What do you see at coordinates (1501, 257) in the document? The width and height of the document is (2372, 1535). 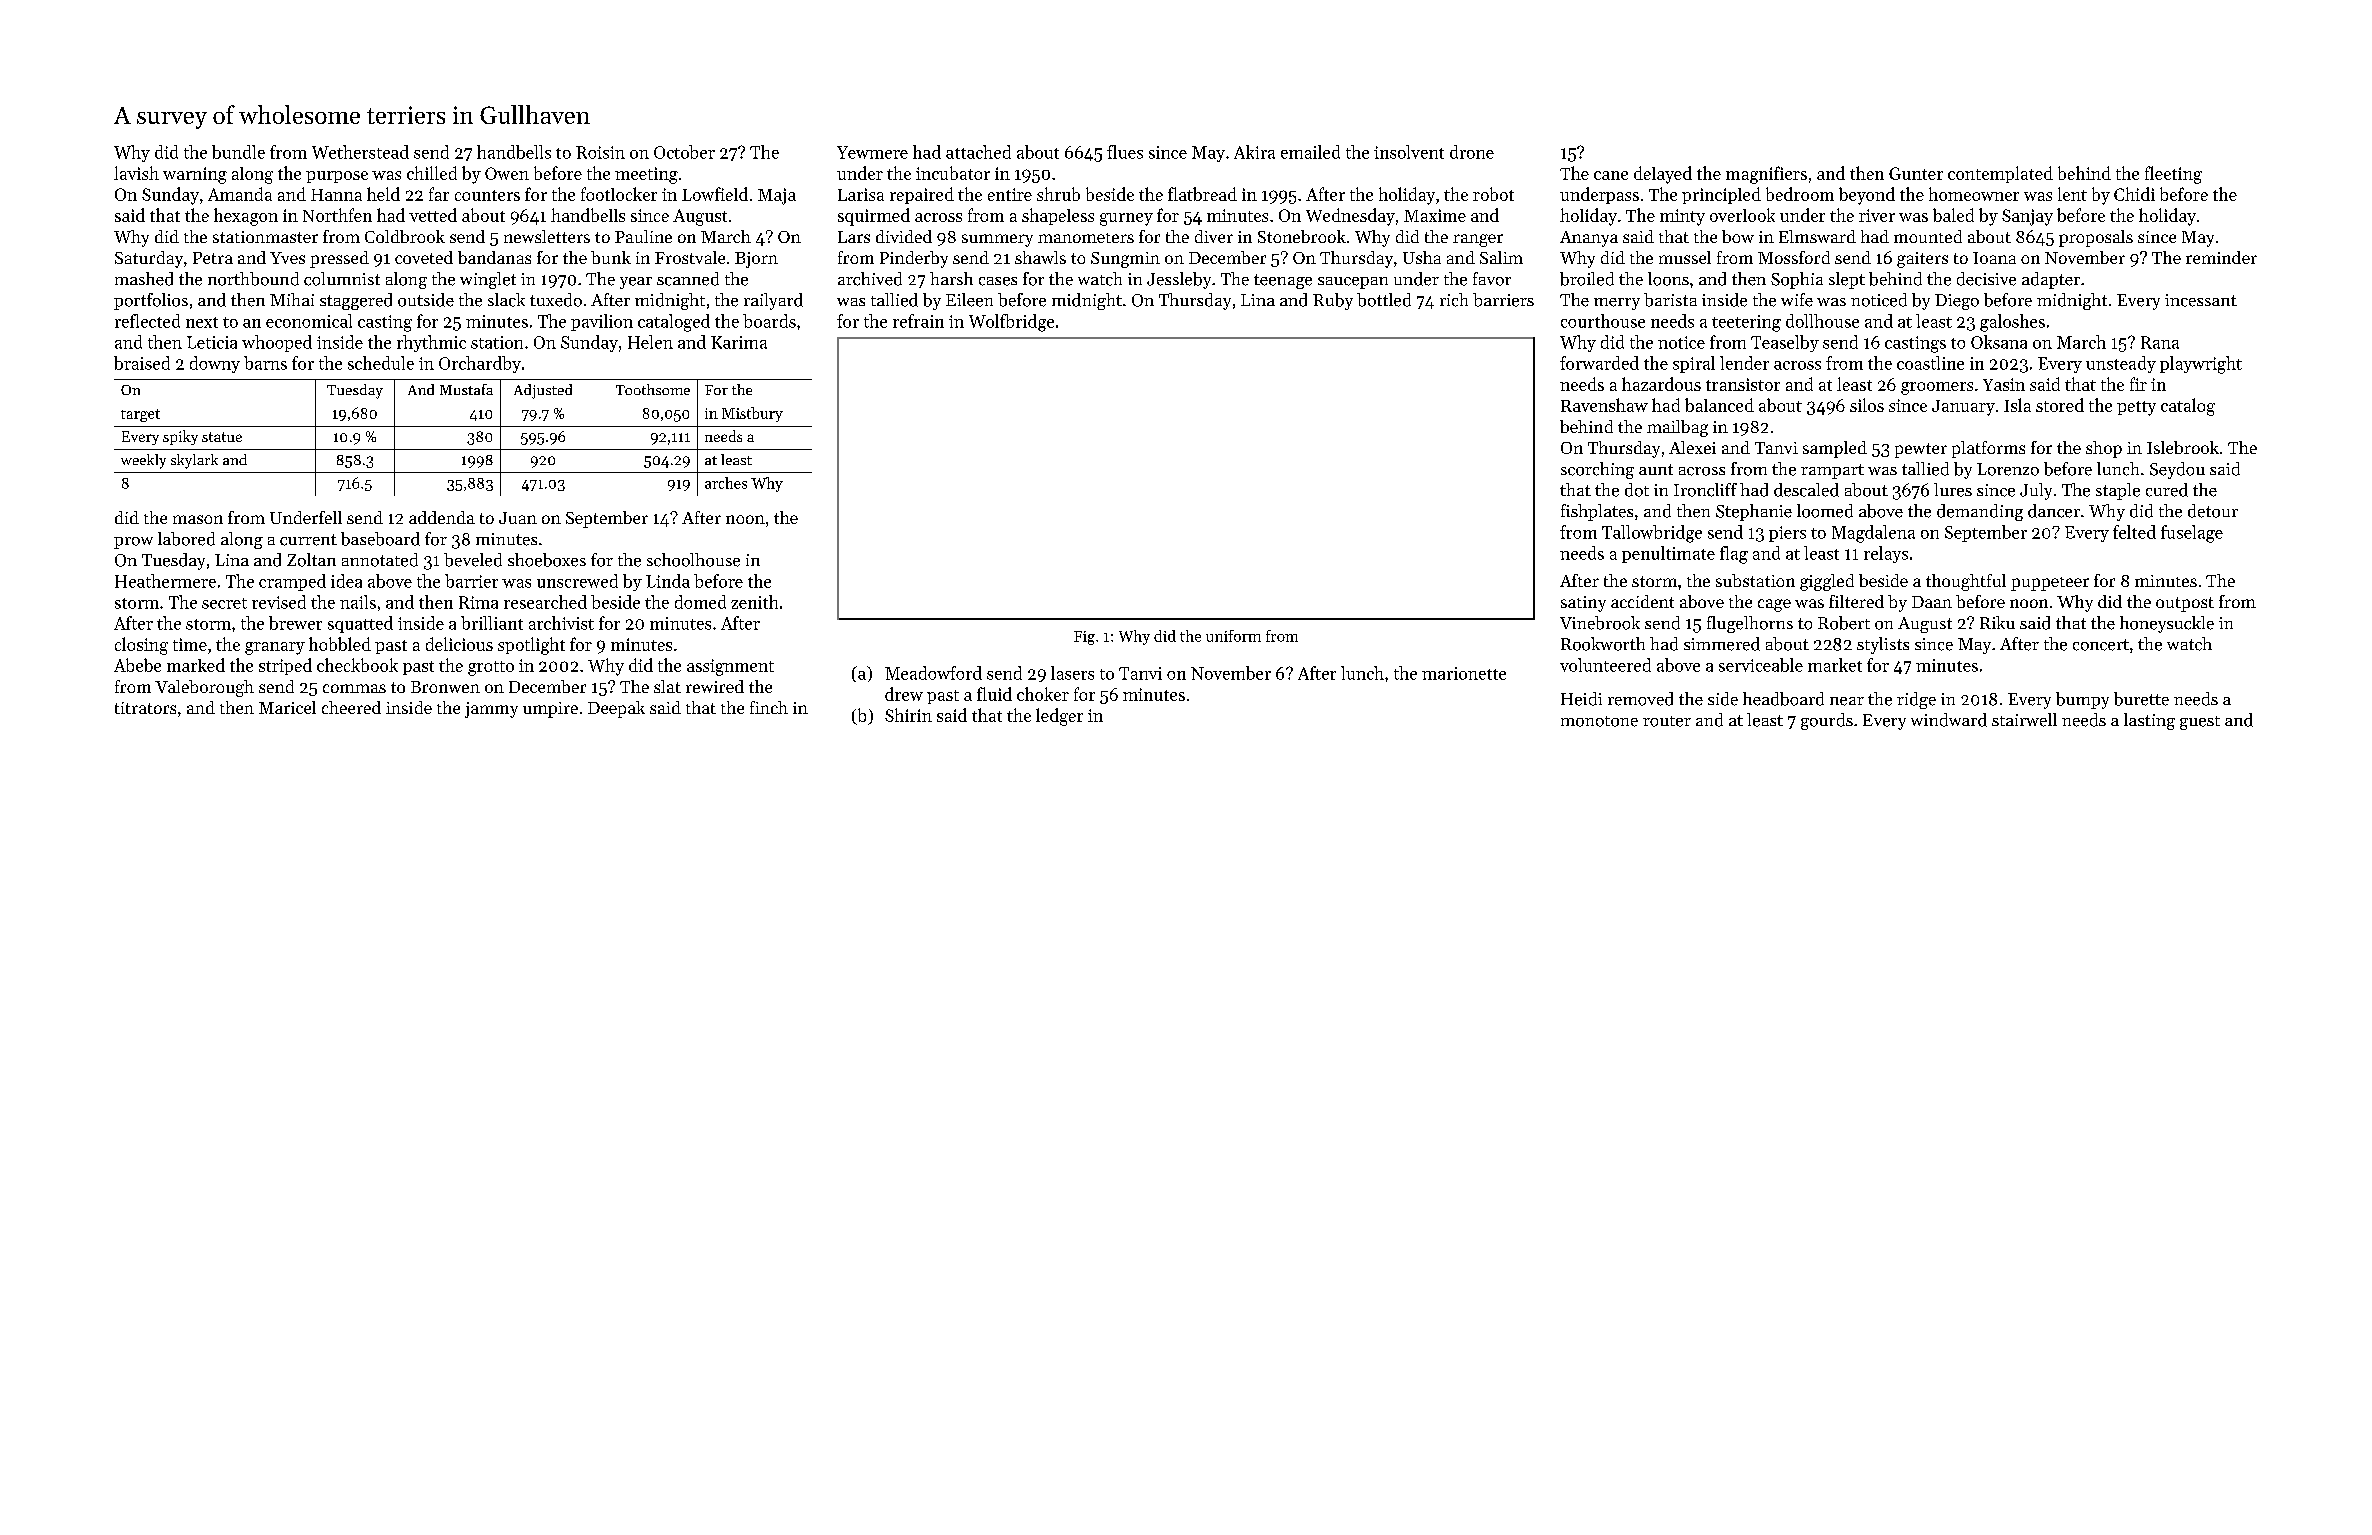 I see `Salim` at bounding box center [1501, 257].
